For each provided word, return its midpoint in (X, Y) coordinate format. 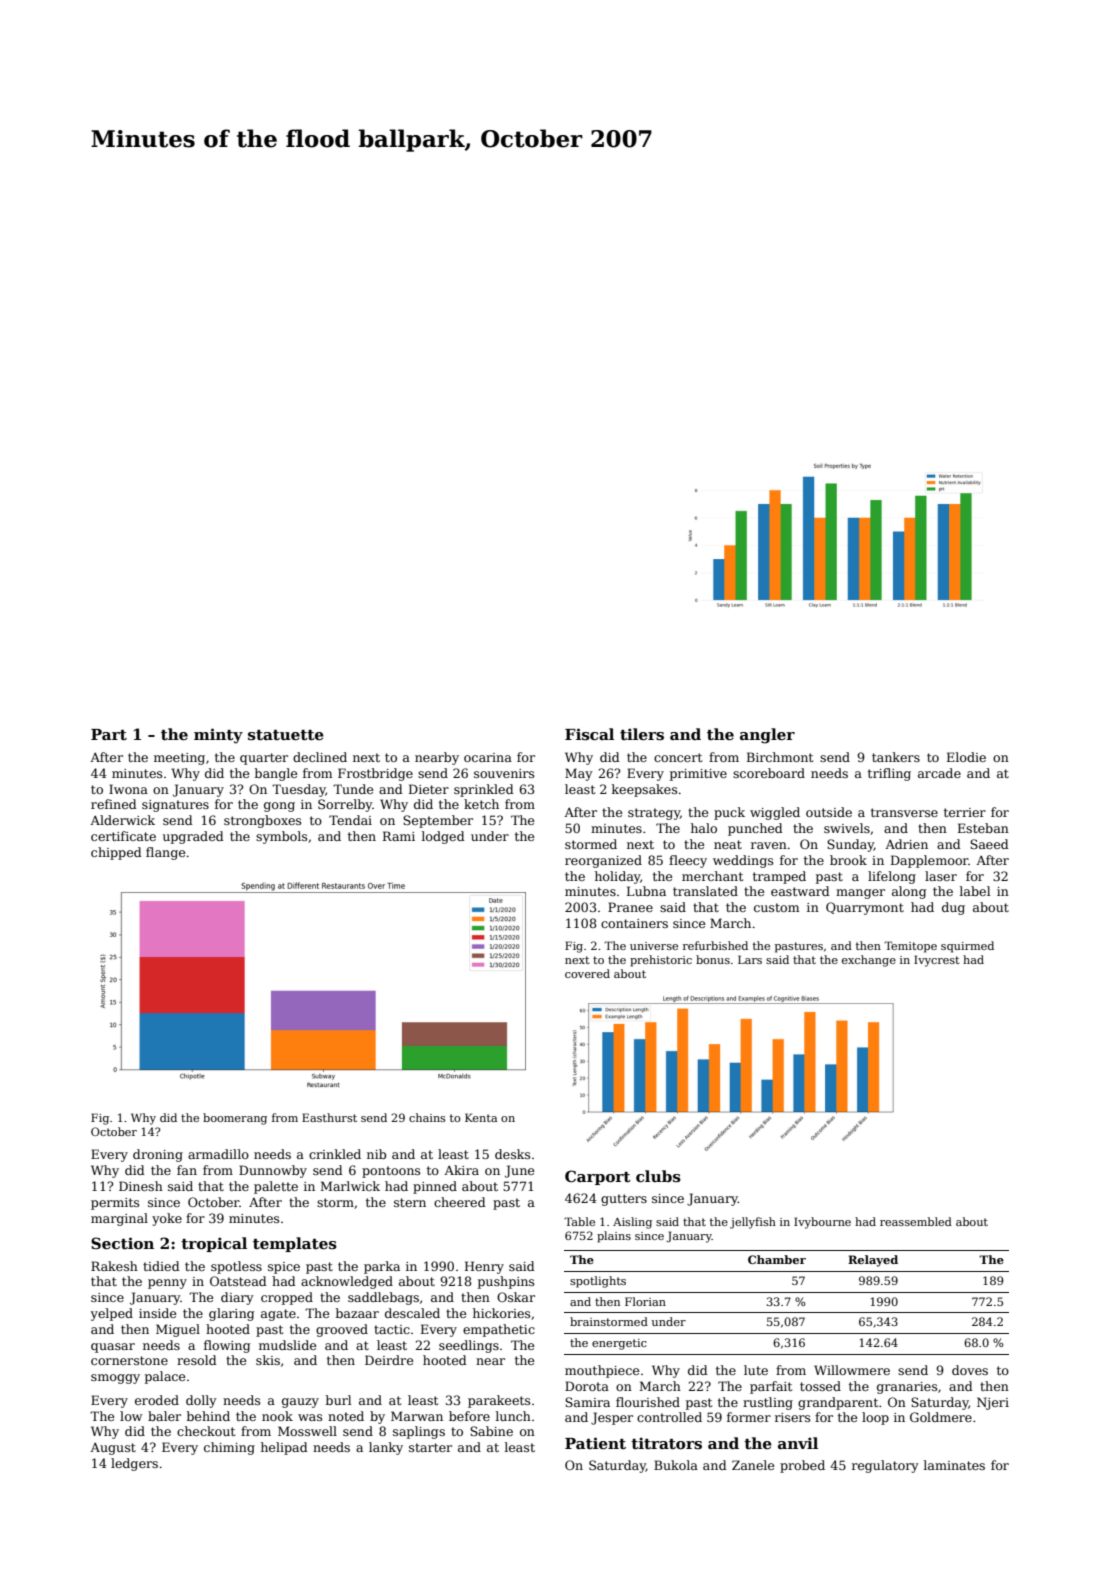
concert (678, 757)
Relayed (873, 1261)
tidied (161, 1266)
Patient (595, 1443)
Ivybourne (822, 1223)
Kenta (481, 1117)
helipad (284, 1448)
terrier (965, 812)
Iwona (128, 789)
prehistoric (661, 961)
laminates (954, 1465)
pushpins (506, 1282)
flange (165, 853)
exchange (869, 961)
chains (427, 1117)
